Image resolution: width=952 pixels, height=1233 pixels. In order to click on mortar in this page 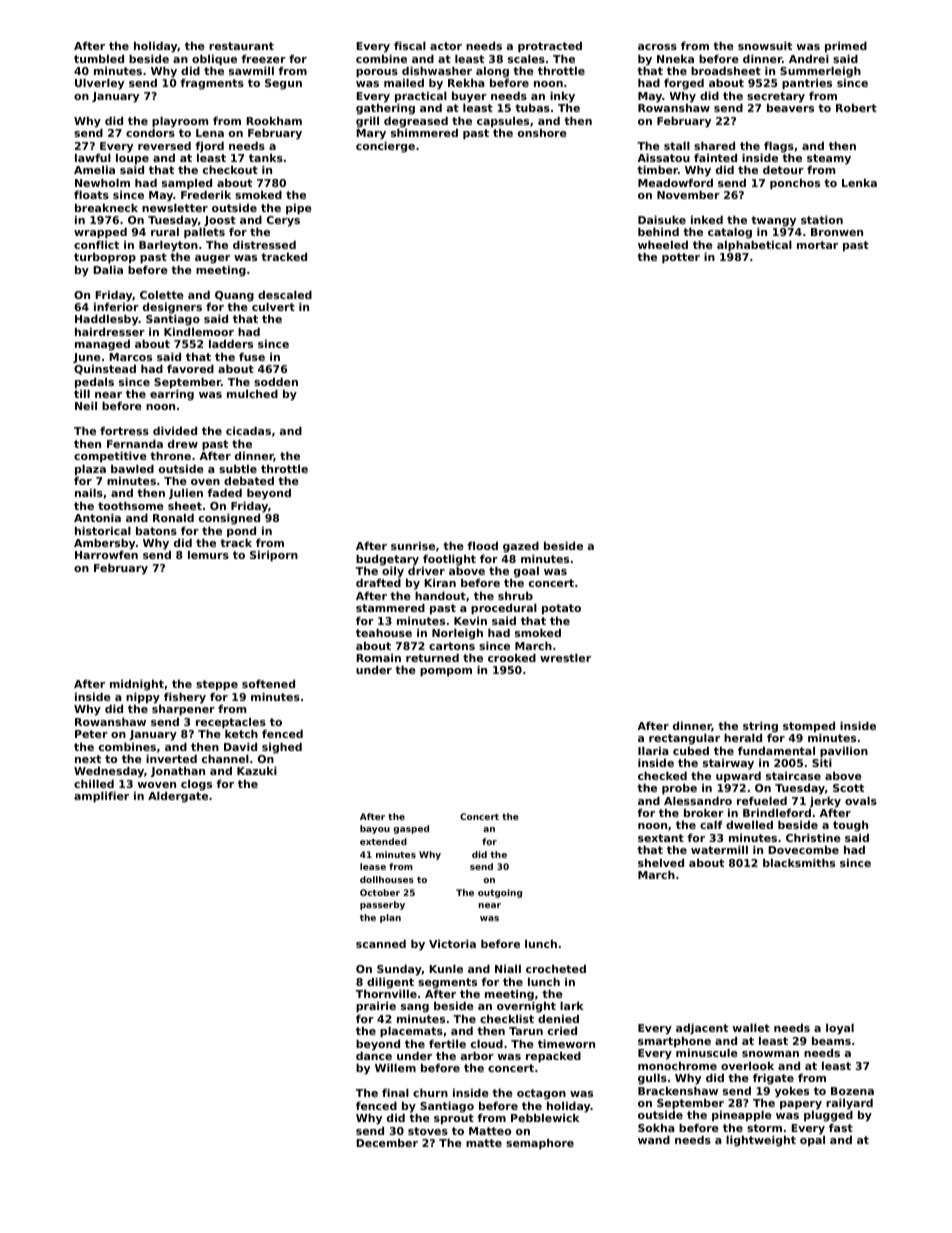, I will do `click(817, 245)`.
